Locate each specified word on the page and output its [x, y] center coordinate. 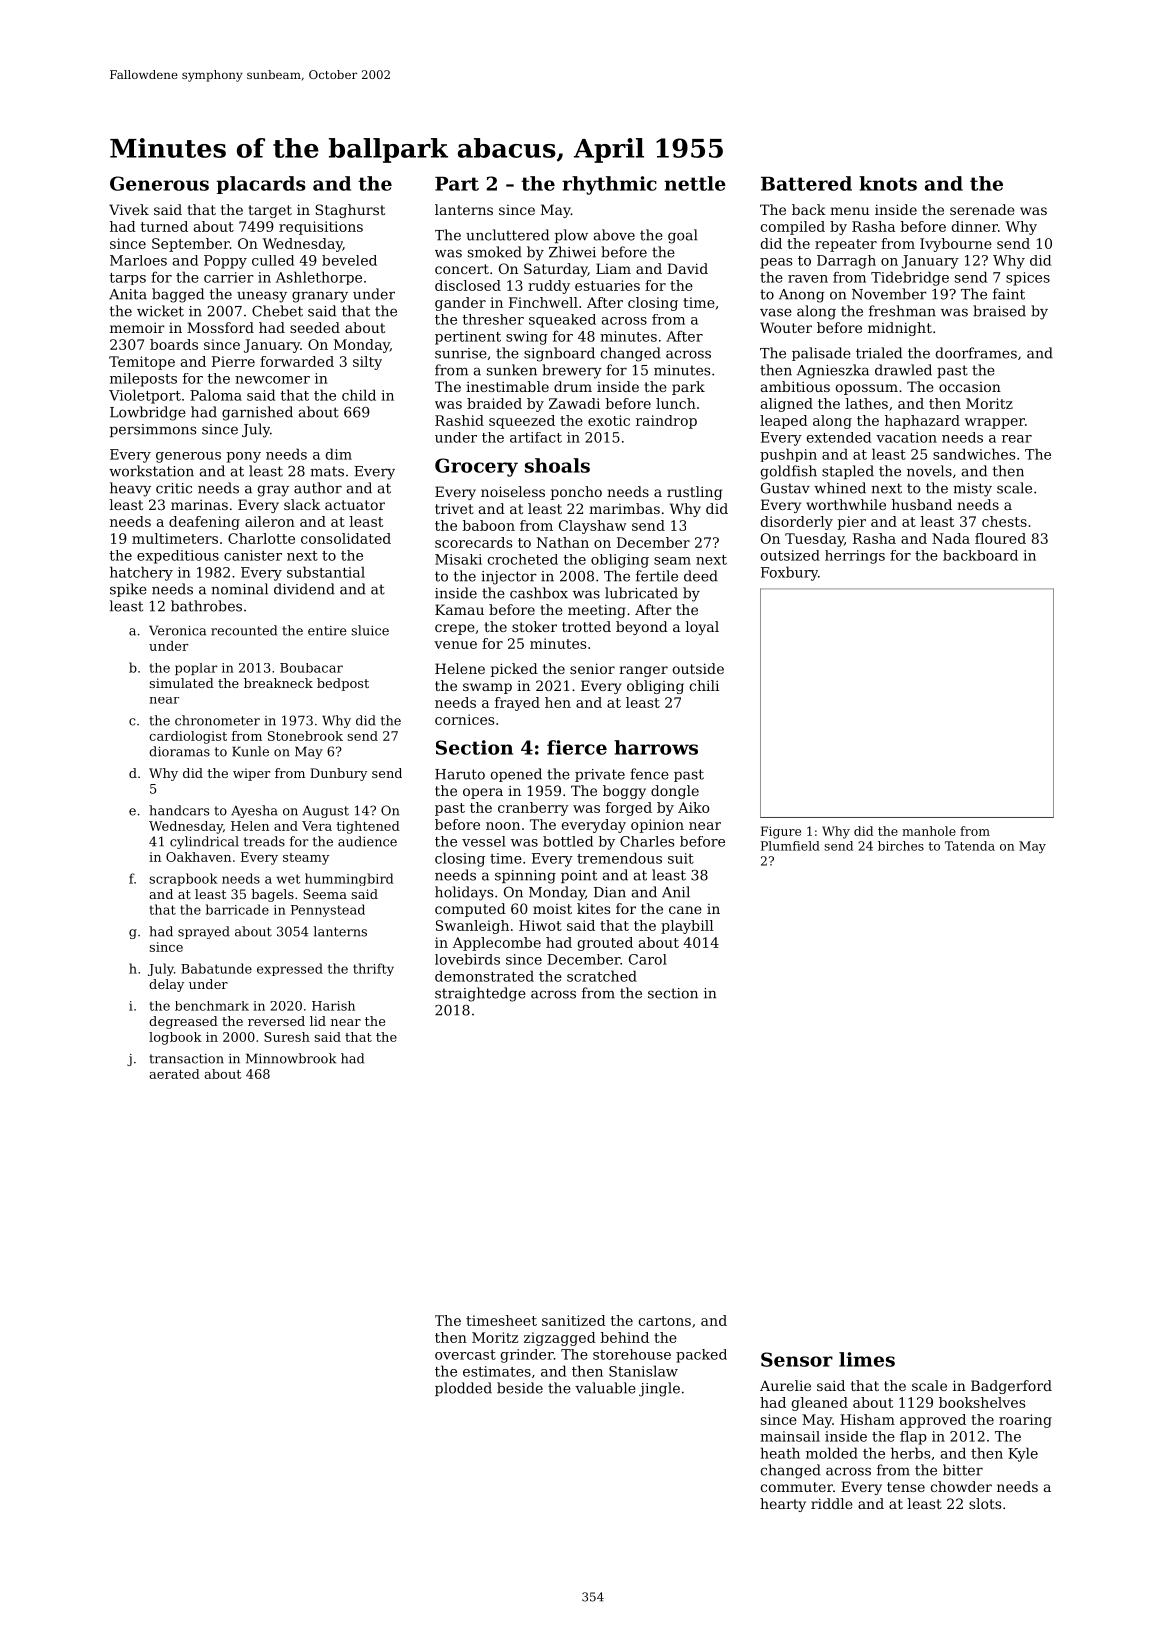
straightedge [480, 994]
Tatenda [970, 846]
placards [261, 185]
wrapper [995, 423]
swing [527, 338]
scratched [602, 976]
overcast [465, 1355]
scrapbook [183, 879]
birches [901, 846]
